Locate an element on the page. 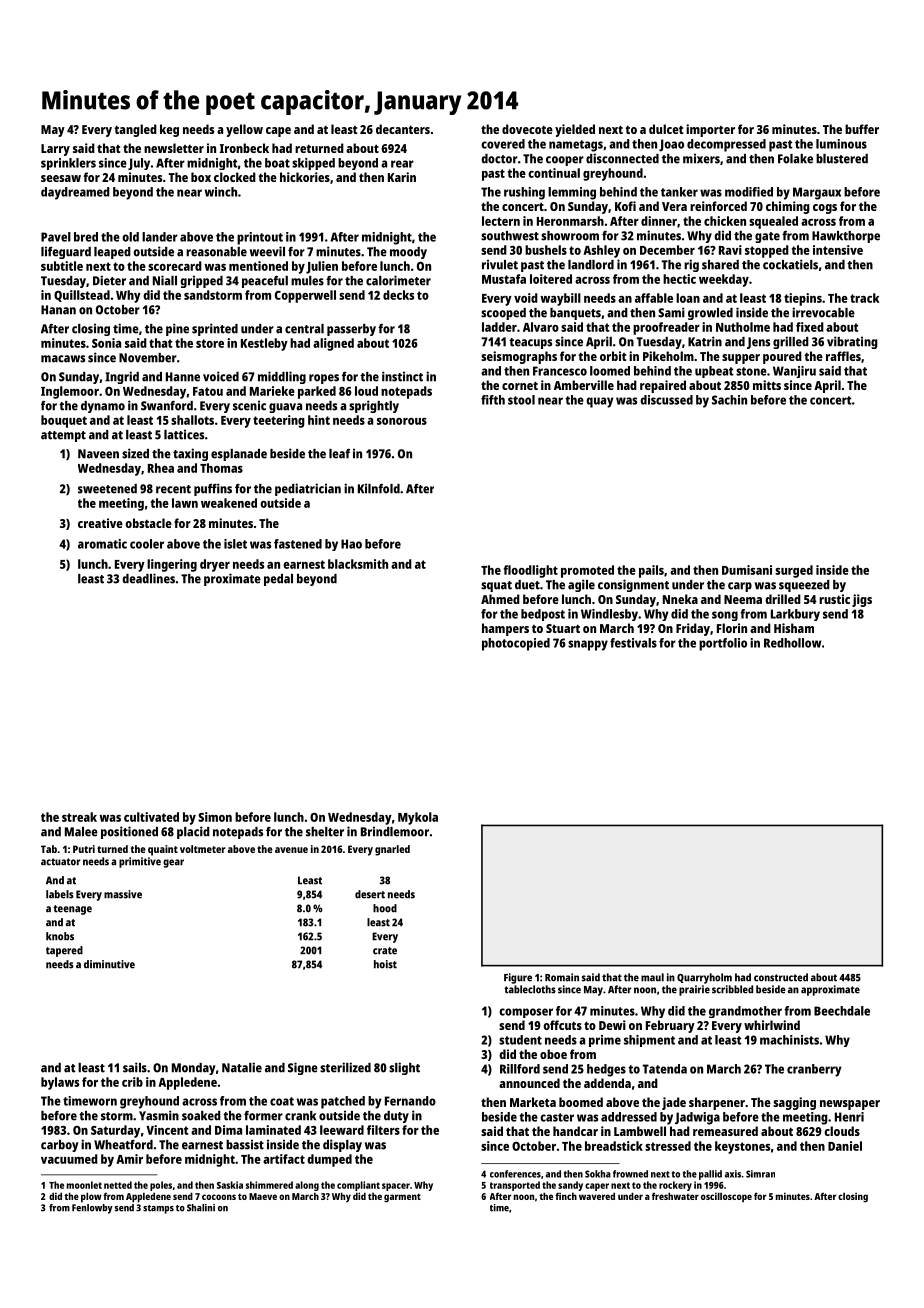 The image size is (924, 1308). yellow is located at coordinates (244, 130).
